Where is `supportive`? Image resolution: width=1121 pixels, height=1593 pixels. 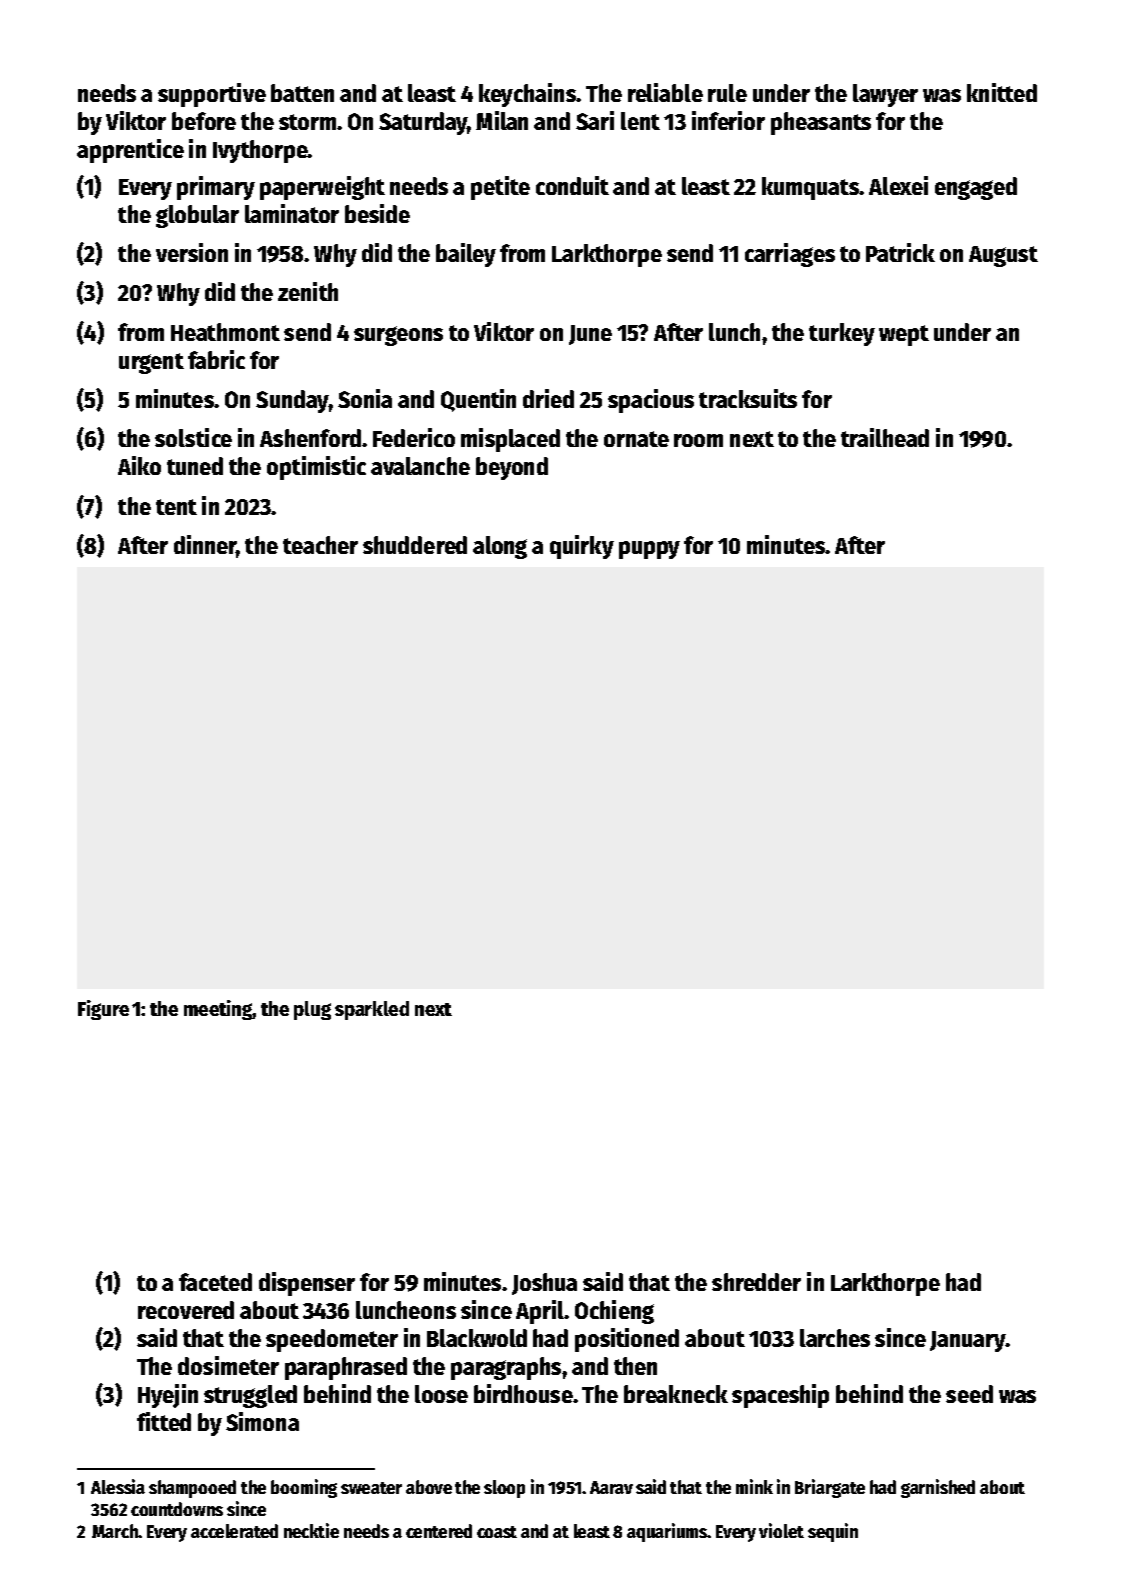
supportive is located at coordinates (212, 95).
